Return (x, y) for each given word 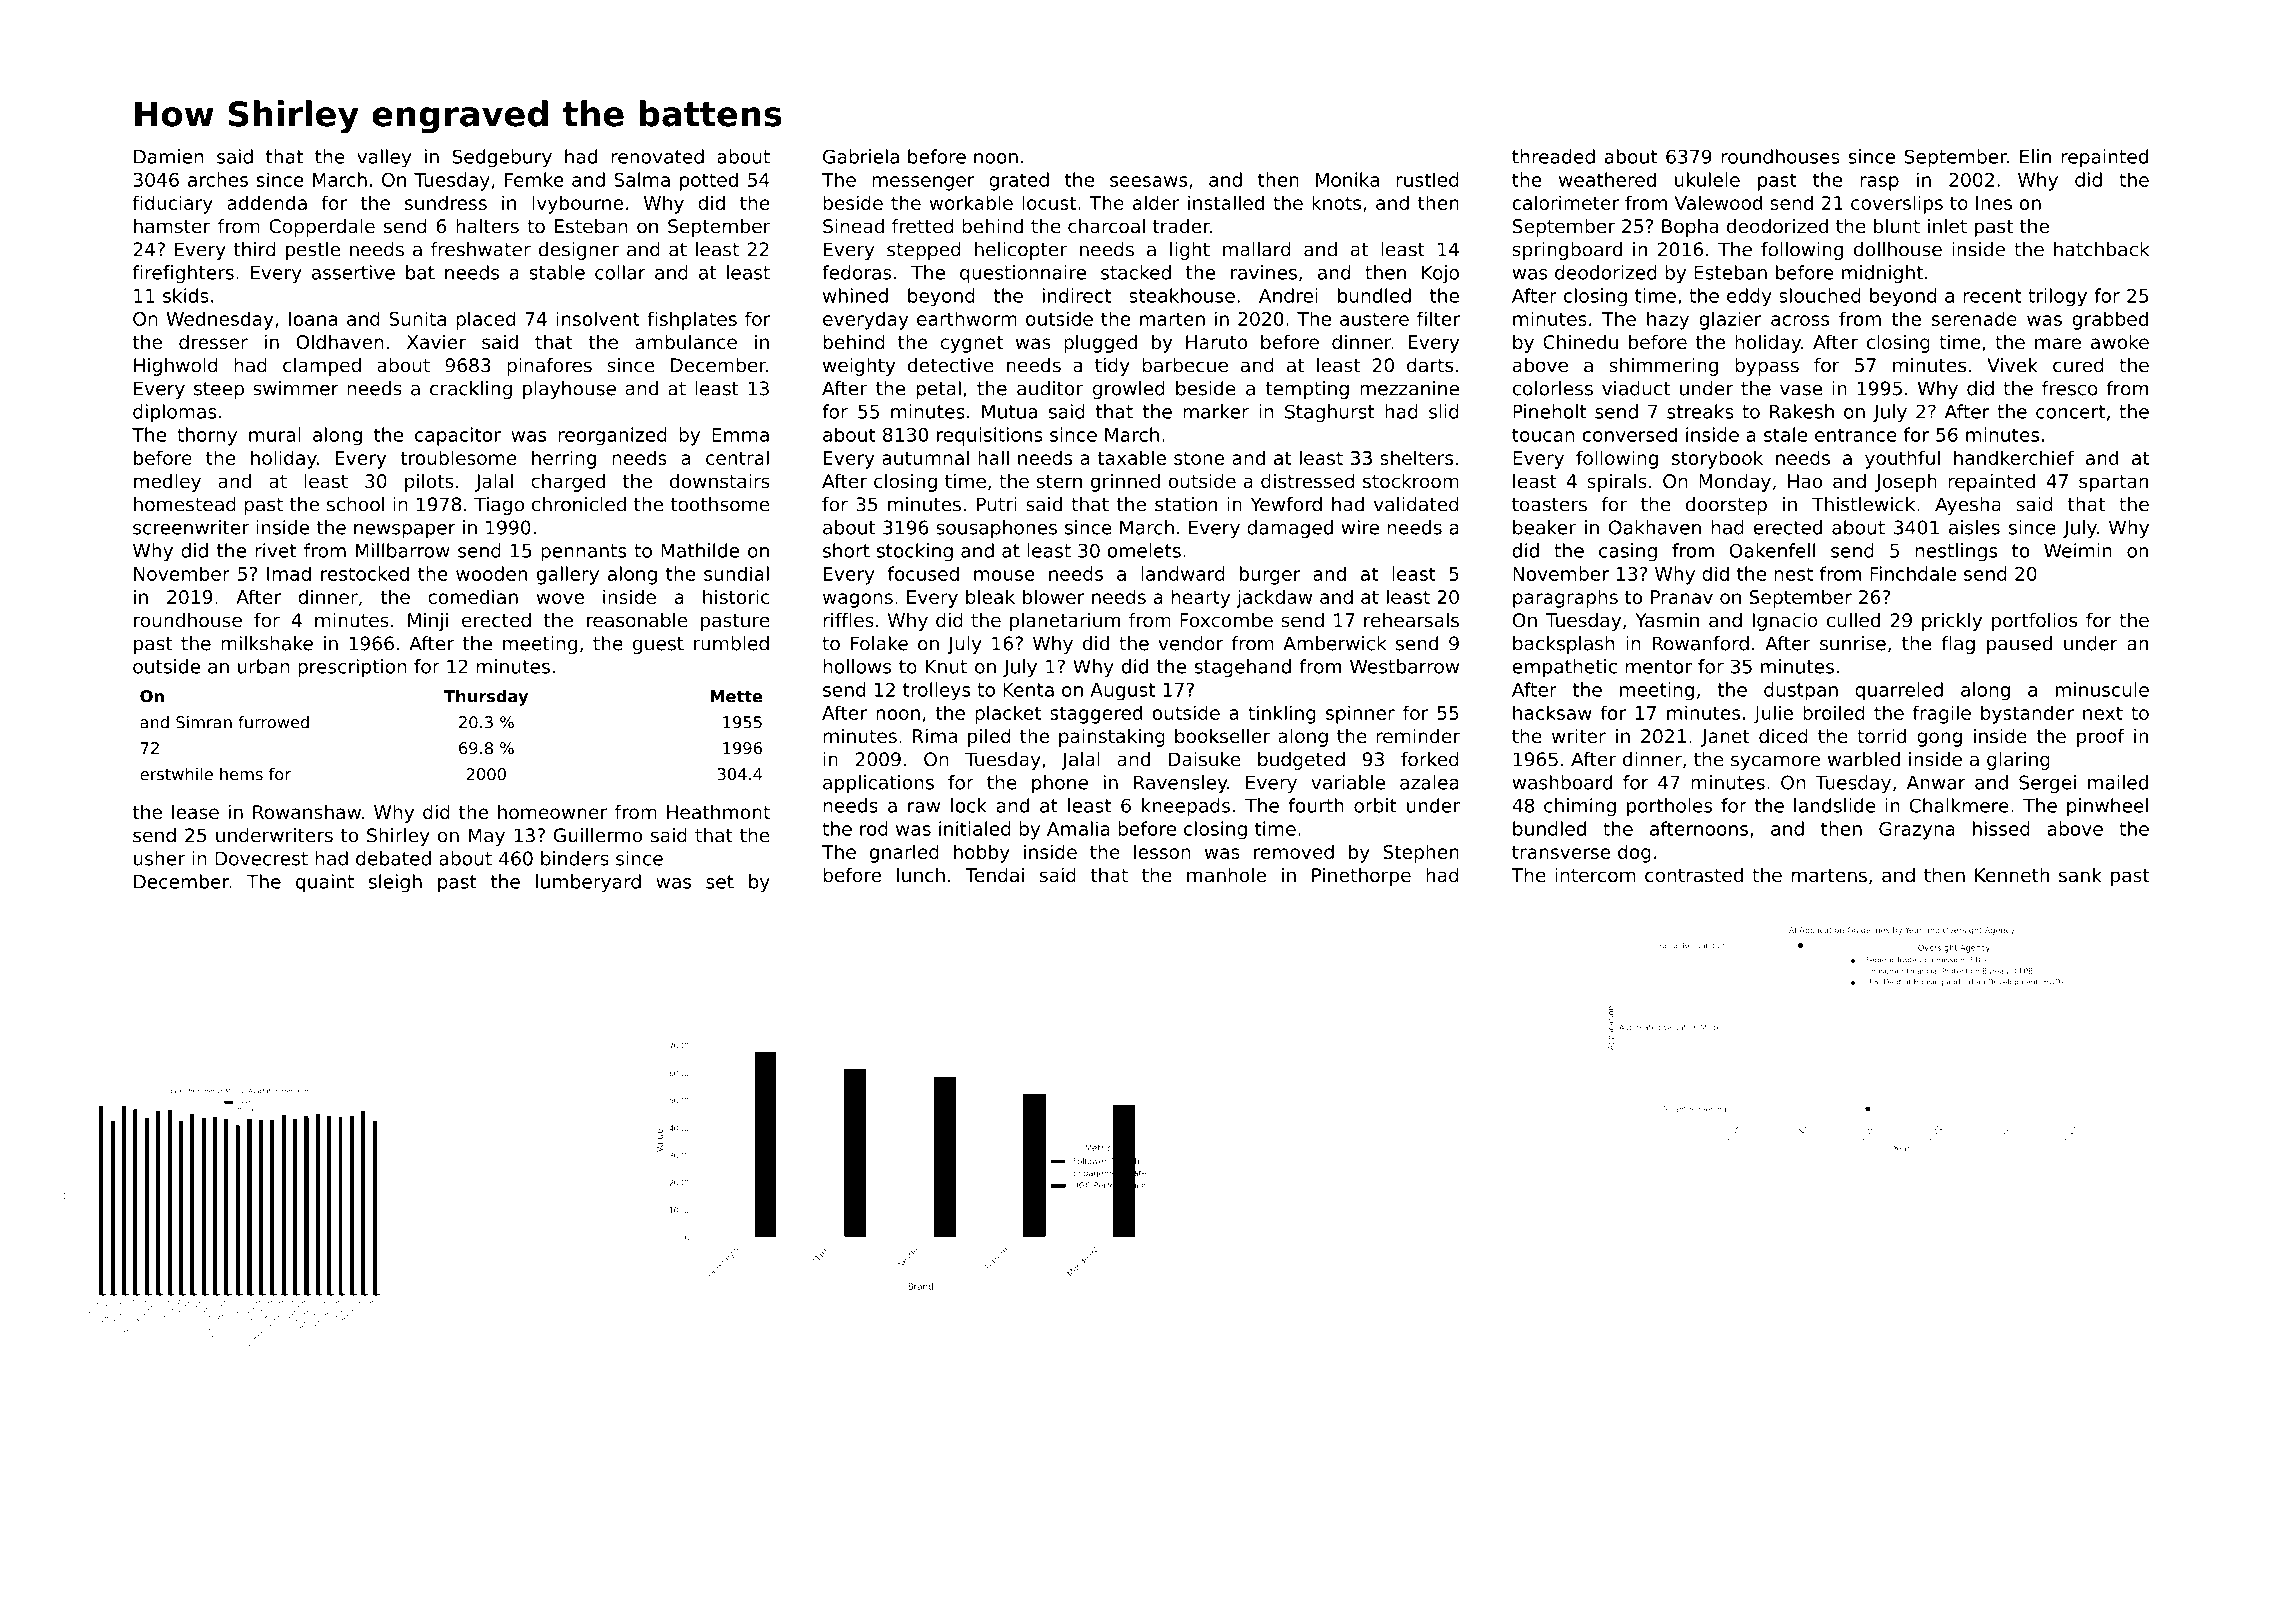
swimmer (296, 388)
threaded (1553, 156)
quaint (325, 883)
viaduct (1636, 388)
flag (1958, 645)
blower (1053, 596)
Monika (1347, 179)
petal (938, 390)
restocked (365, 573)
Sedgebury (502, 158)
